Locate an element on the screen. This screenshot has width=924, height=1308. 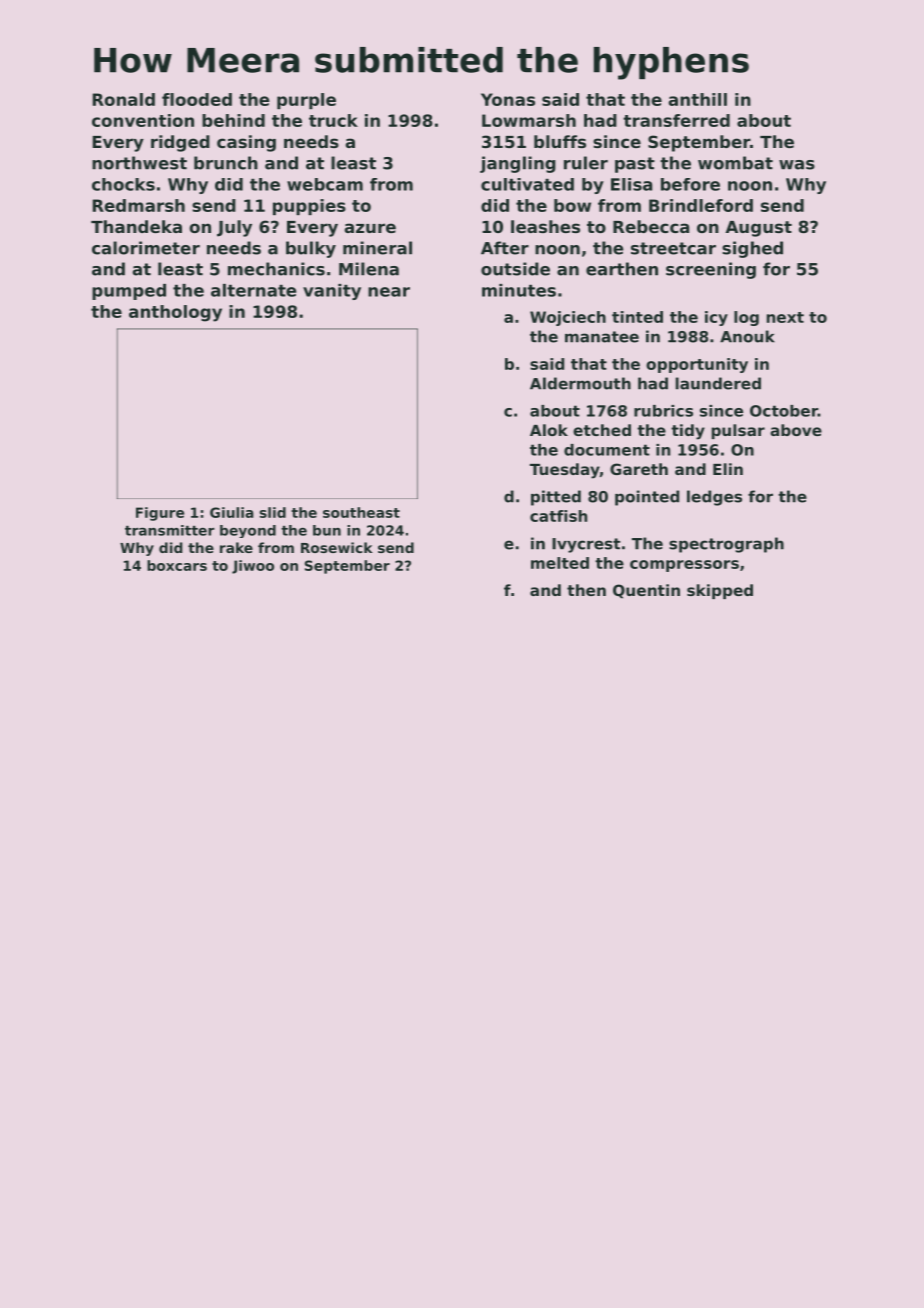
anthology is located at coordinates (175, 313).
